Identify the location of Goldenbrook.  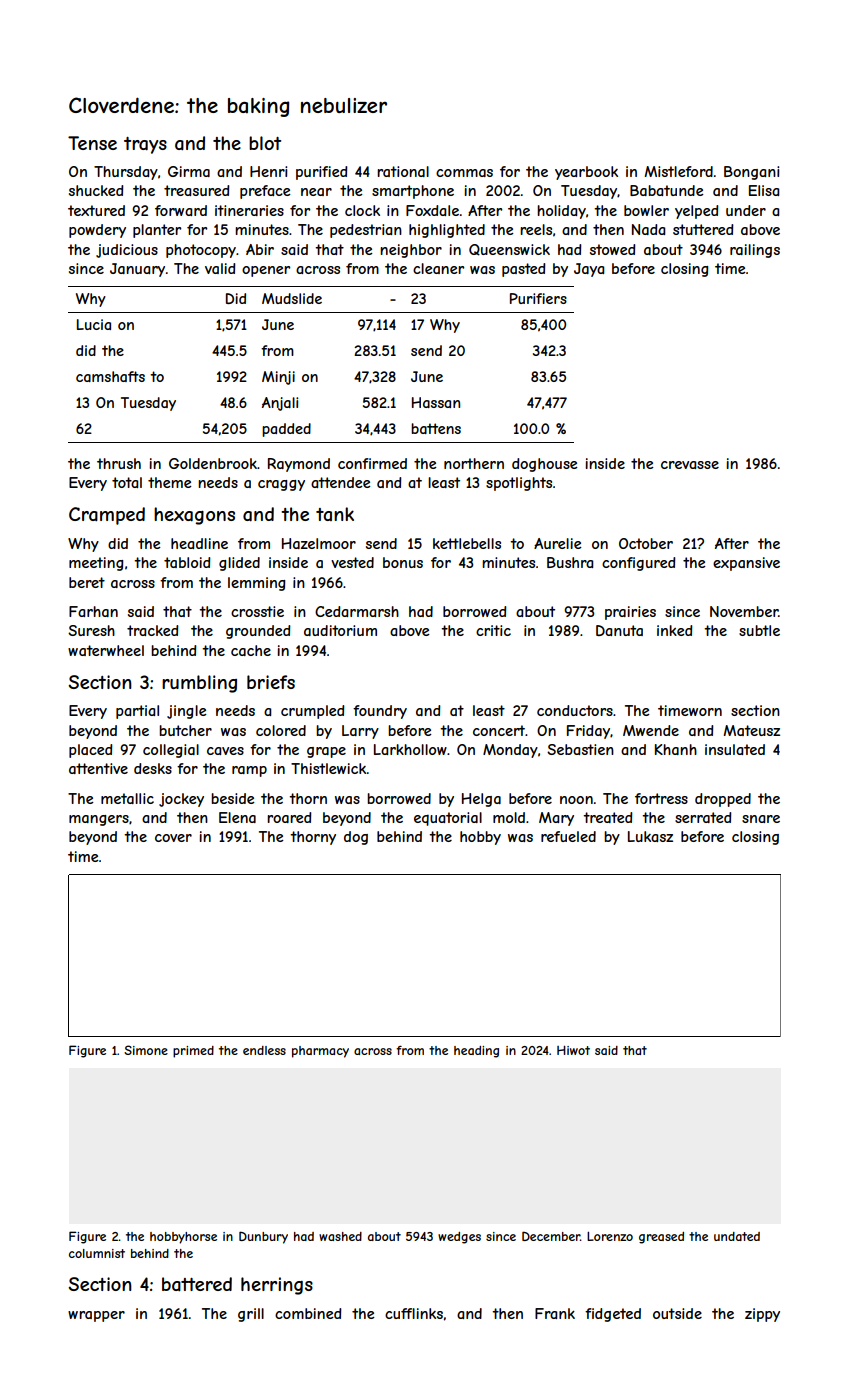
(213, 463).
